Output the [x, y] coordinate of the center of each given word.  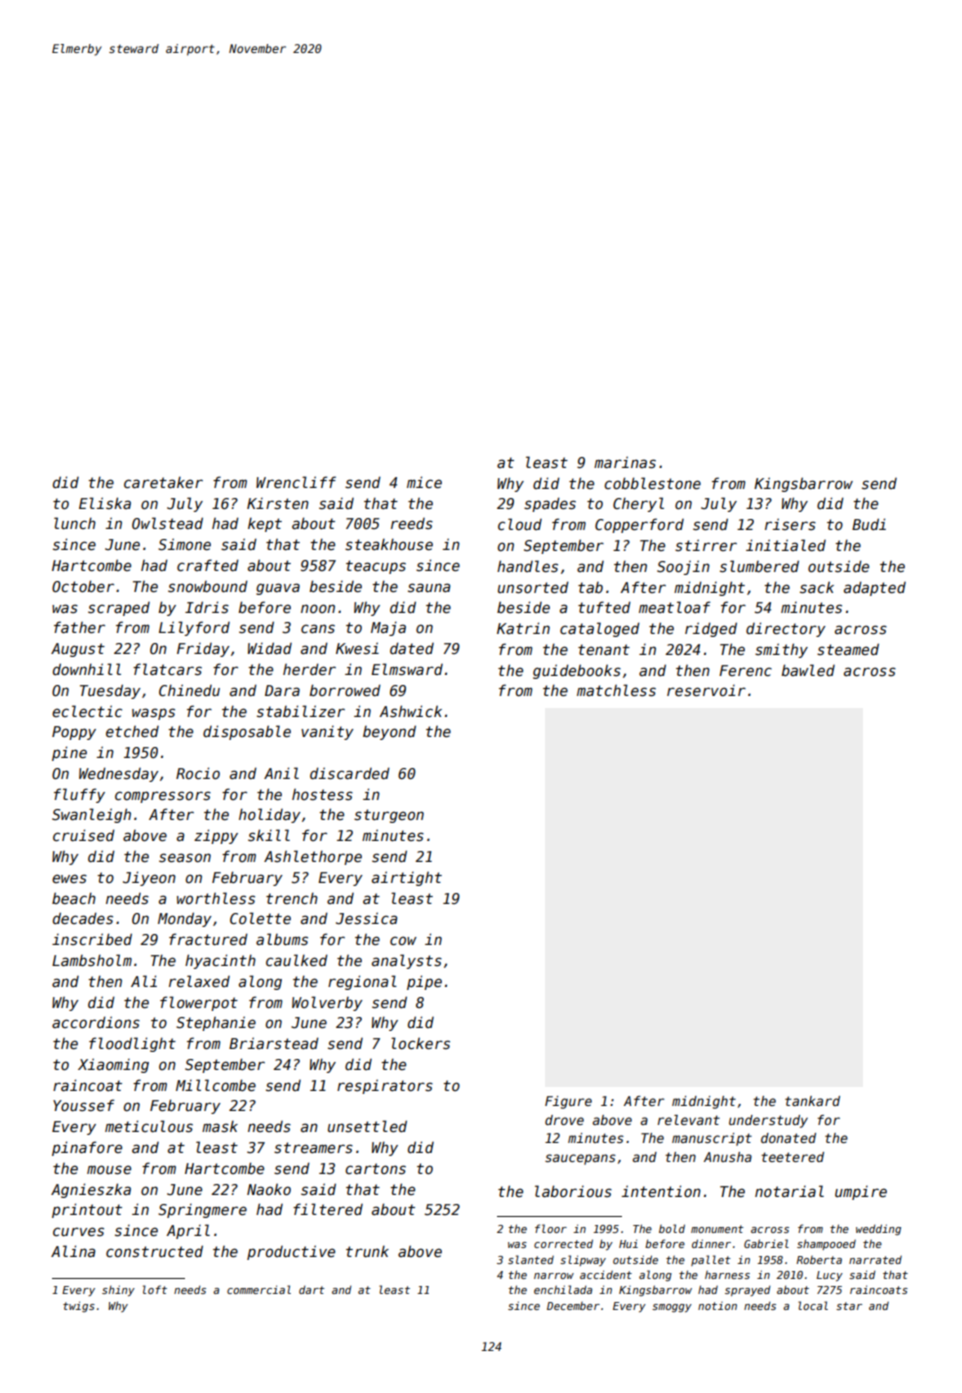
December [573, 1306]
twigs [79, 1306]
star [849, 1306]
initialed [786, 545]
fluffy [79, 795]
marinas [625, 462]
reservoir [706, 690]
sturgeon [389, 816]
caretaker [163, 482]
